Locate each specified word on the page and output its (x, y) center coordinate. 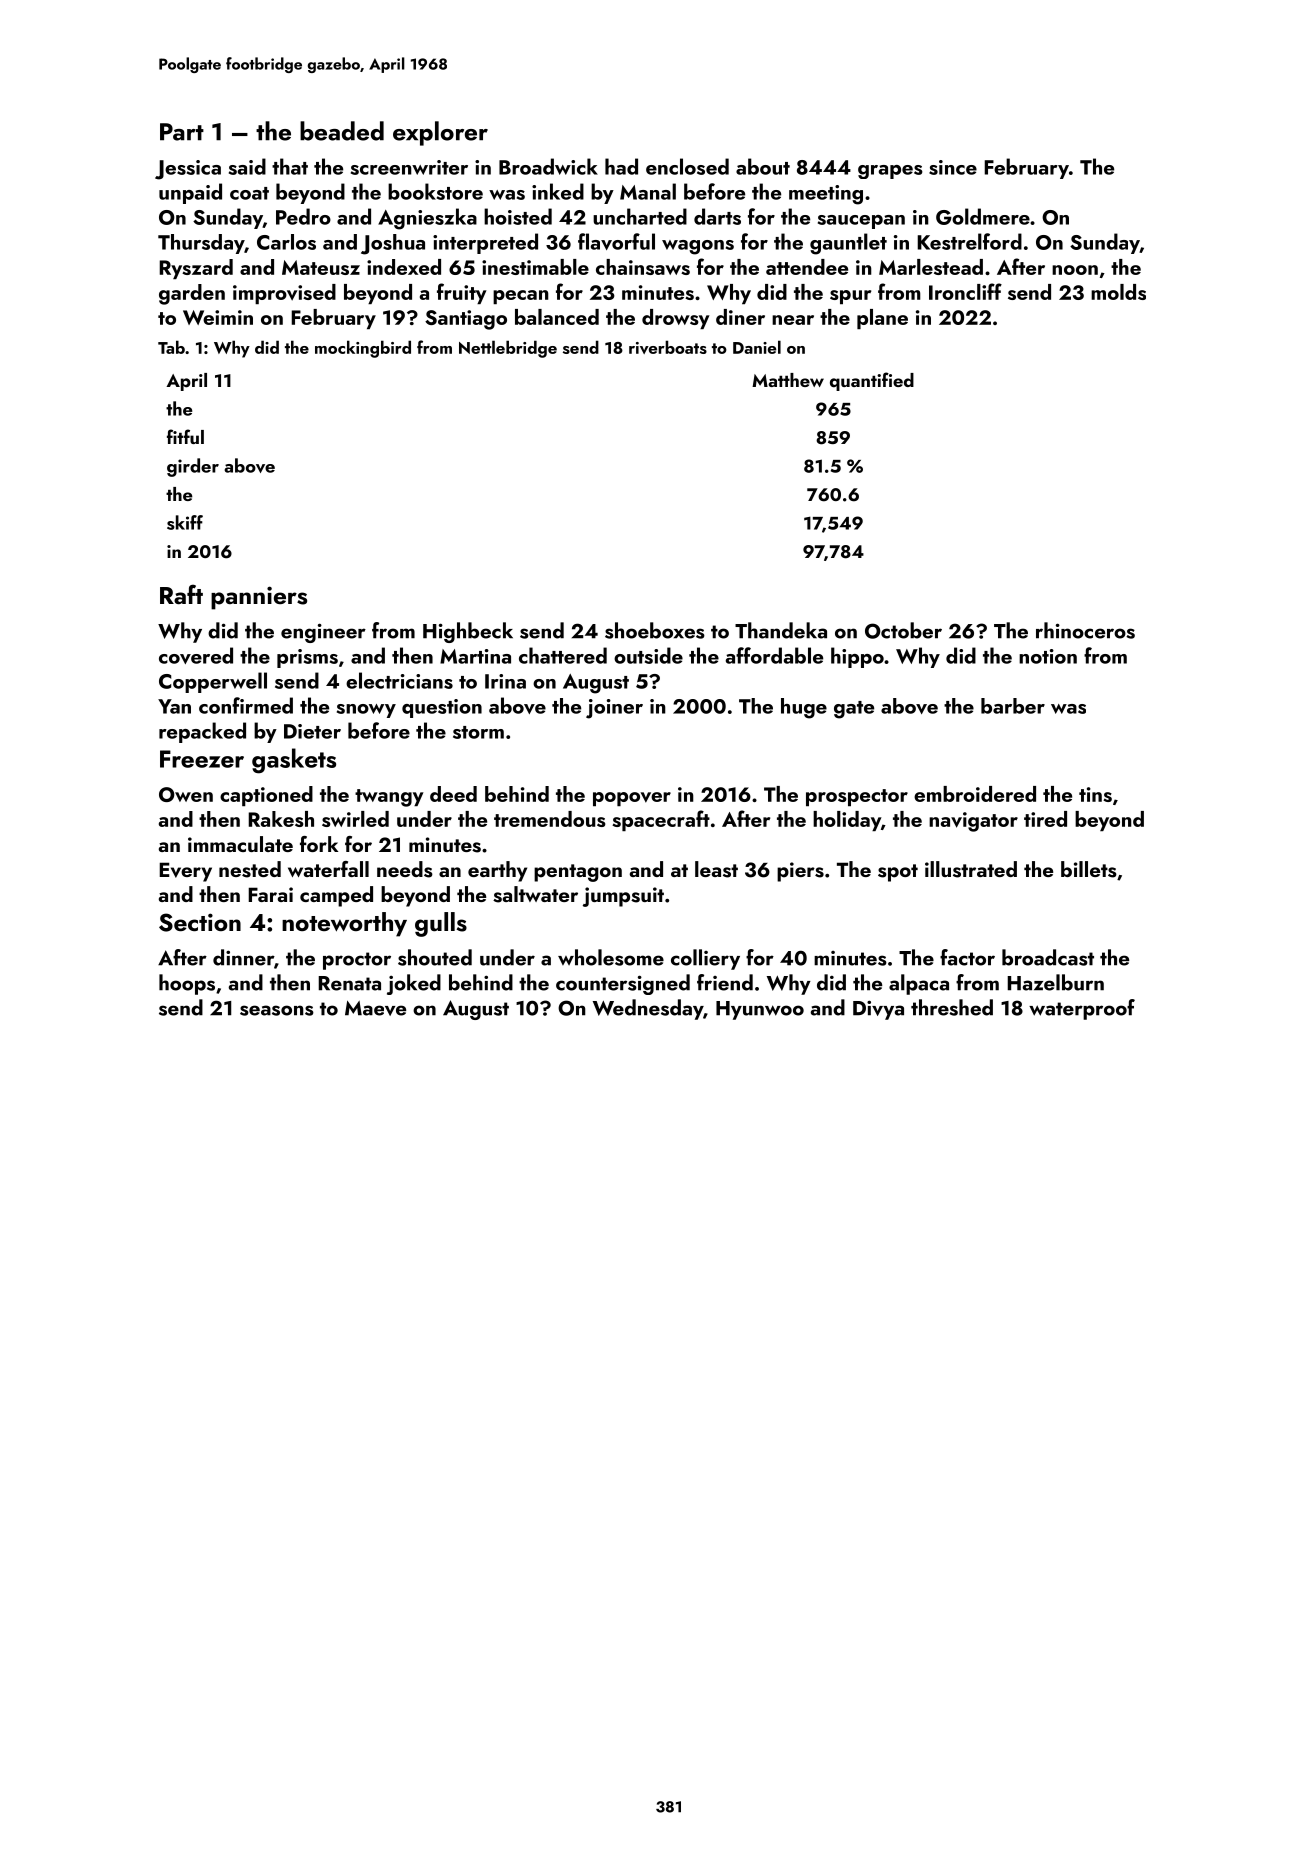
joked (414, 984)
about (763, 166)
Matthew (788, 380)
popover (632, 799)
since (953, 167)
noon (1075, 270)
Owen (186, 794)
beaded (342, 131)
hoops (187, 984)
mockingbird (363, 349)
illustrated (971, 869)
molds (1118, 292)
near (793, 320)
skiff (185, 522)
